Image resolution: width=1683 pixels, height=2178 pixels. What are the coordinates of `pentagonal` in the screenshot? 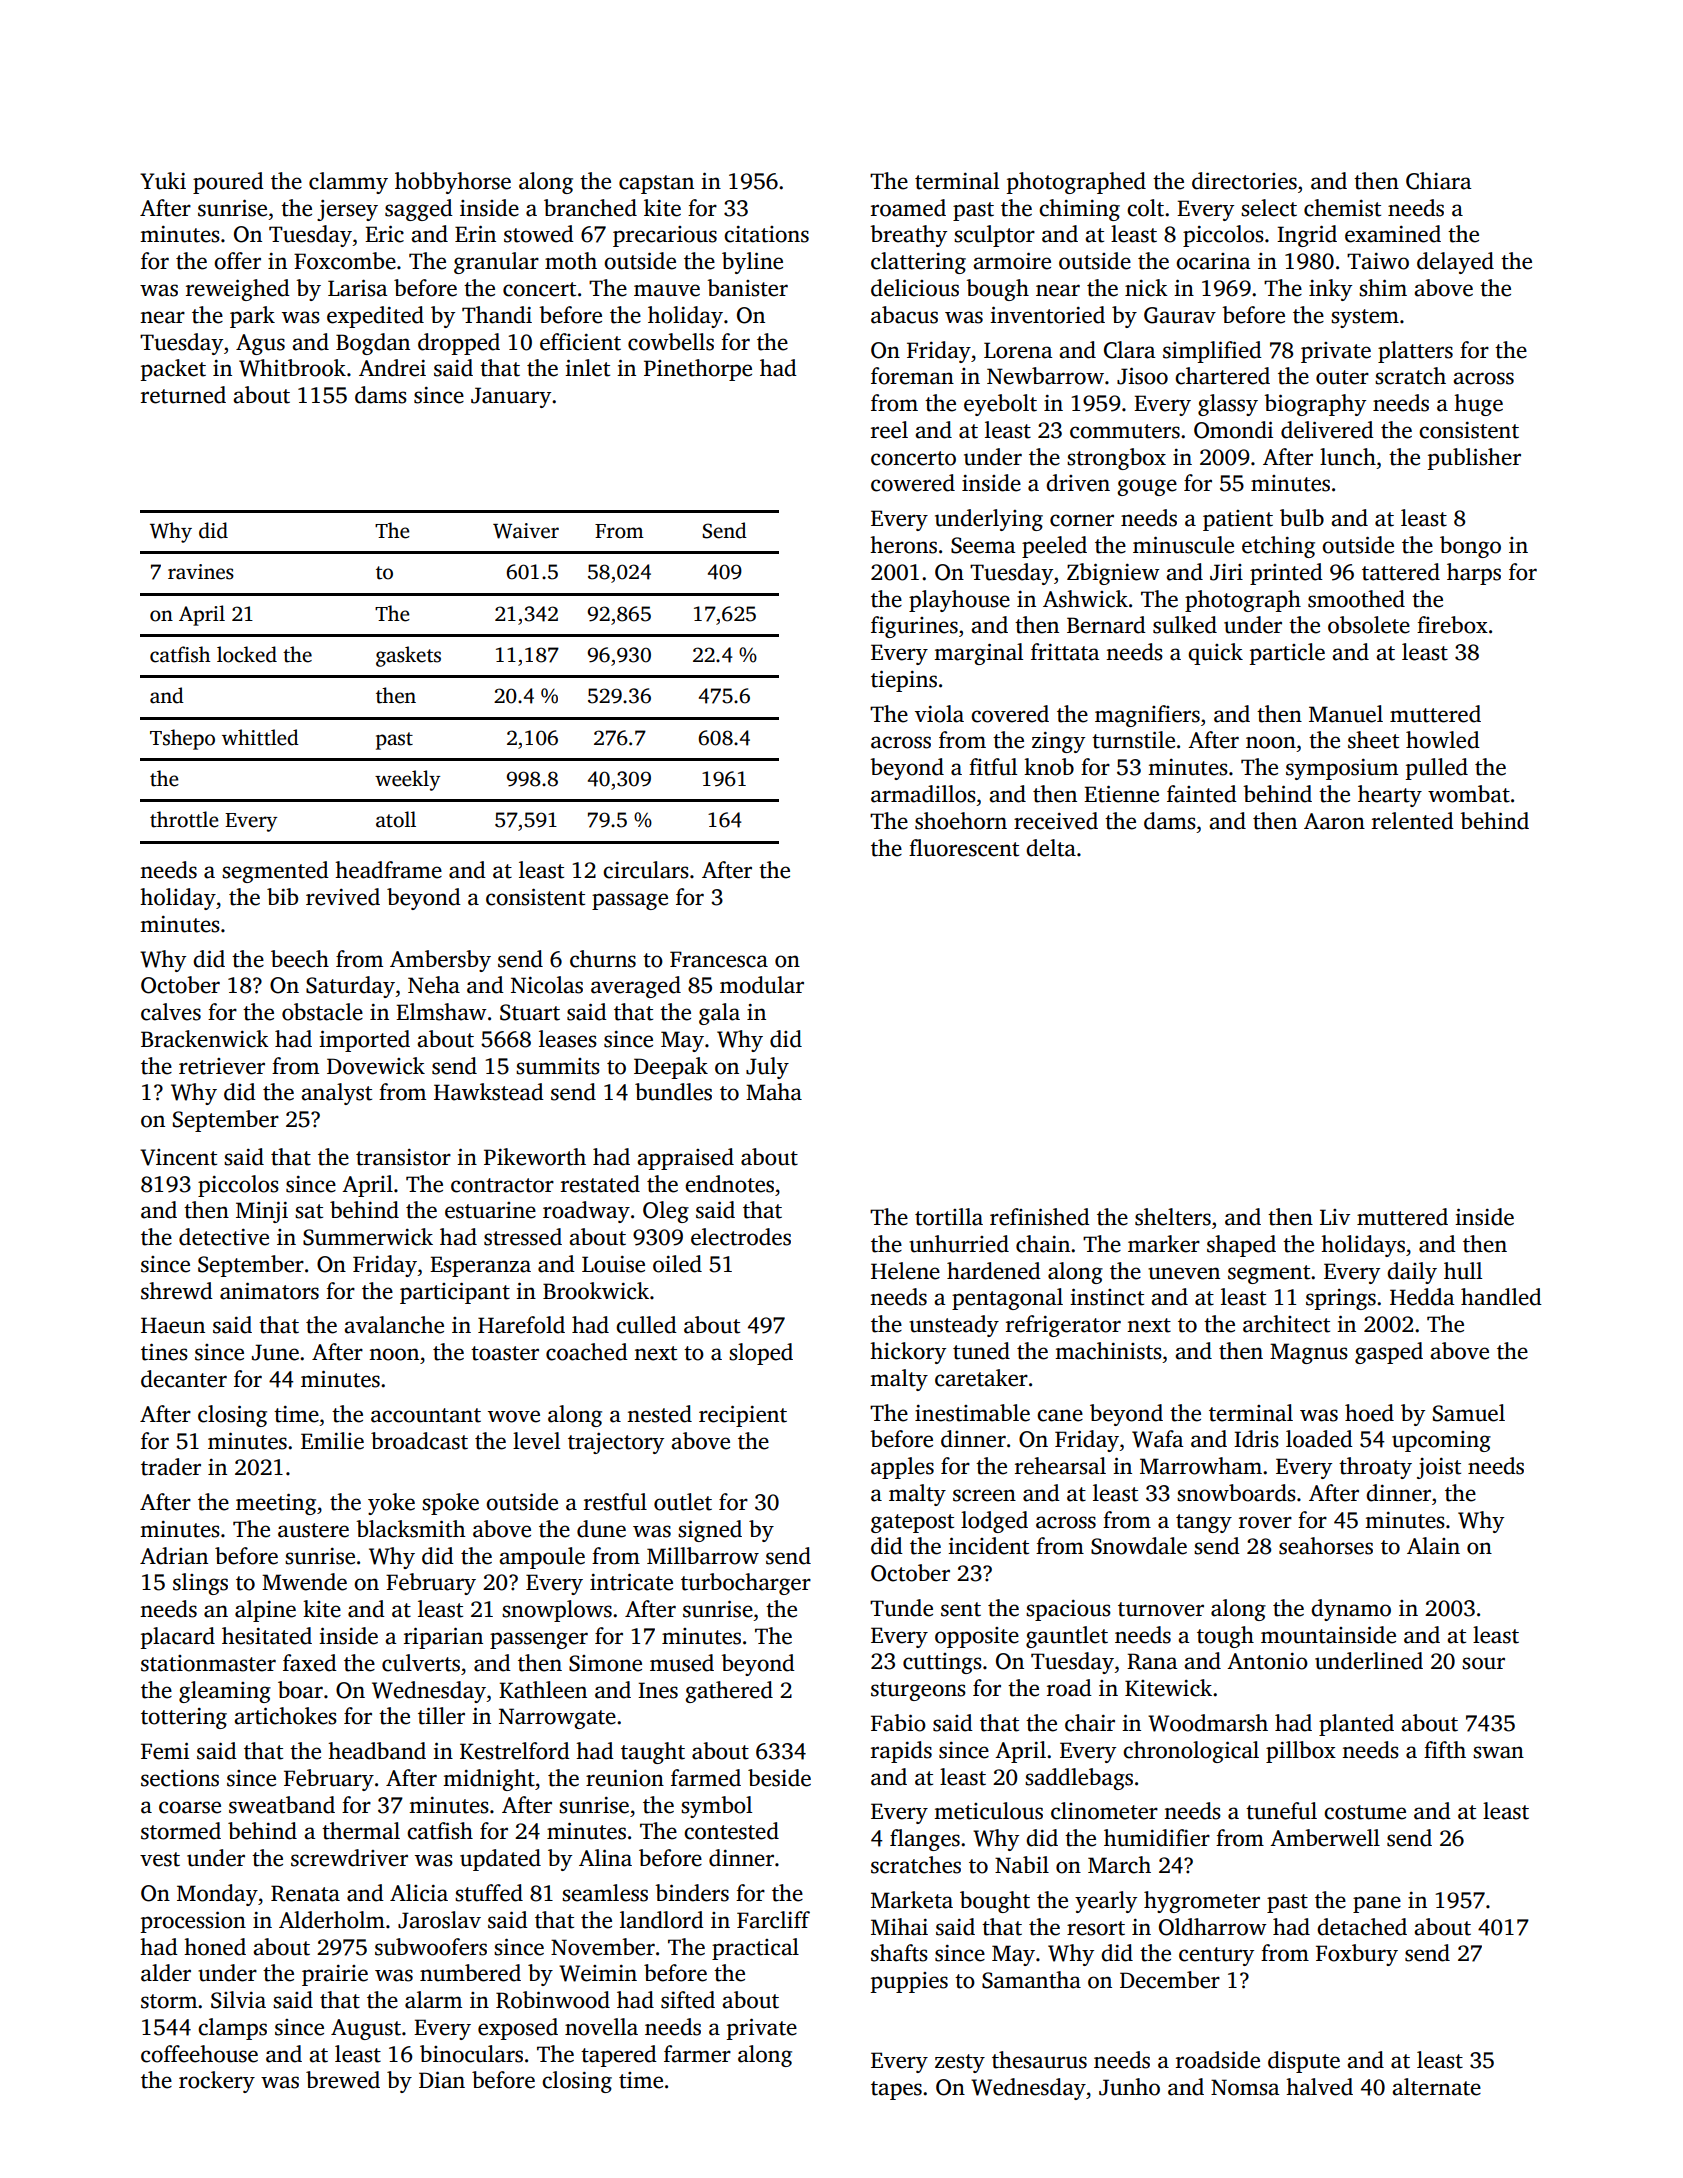 It's located at (1007, 1299).
